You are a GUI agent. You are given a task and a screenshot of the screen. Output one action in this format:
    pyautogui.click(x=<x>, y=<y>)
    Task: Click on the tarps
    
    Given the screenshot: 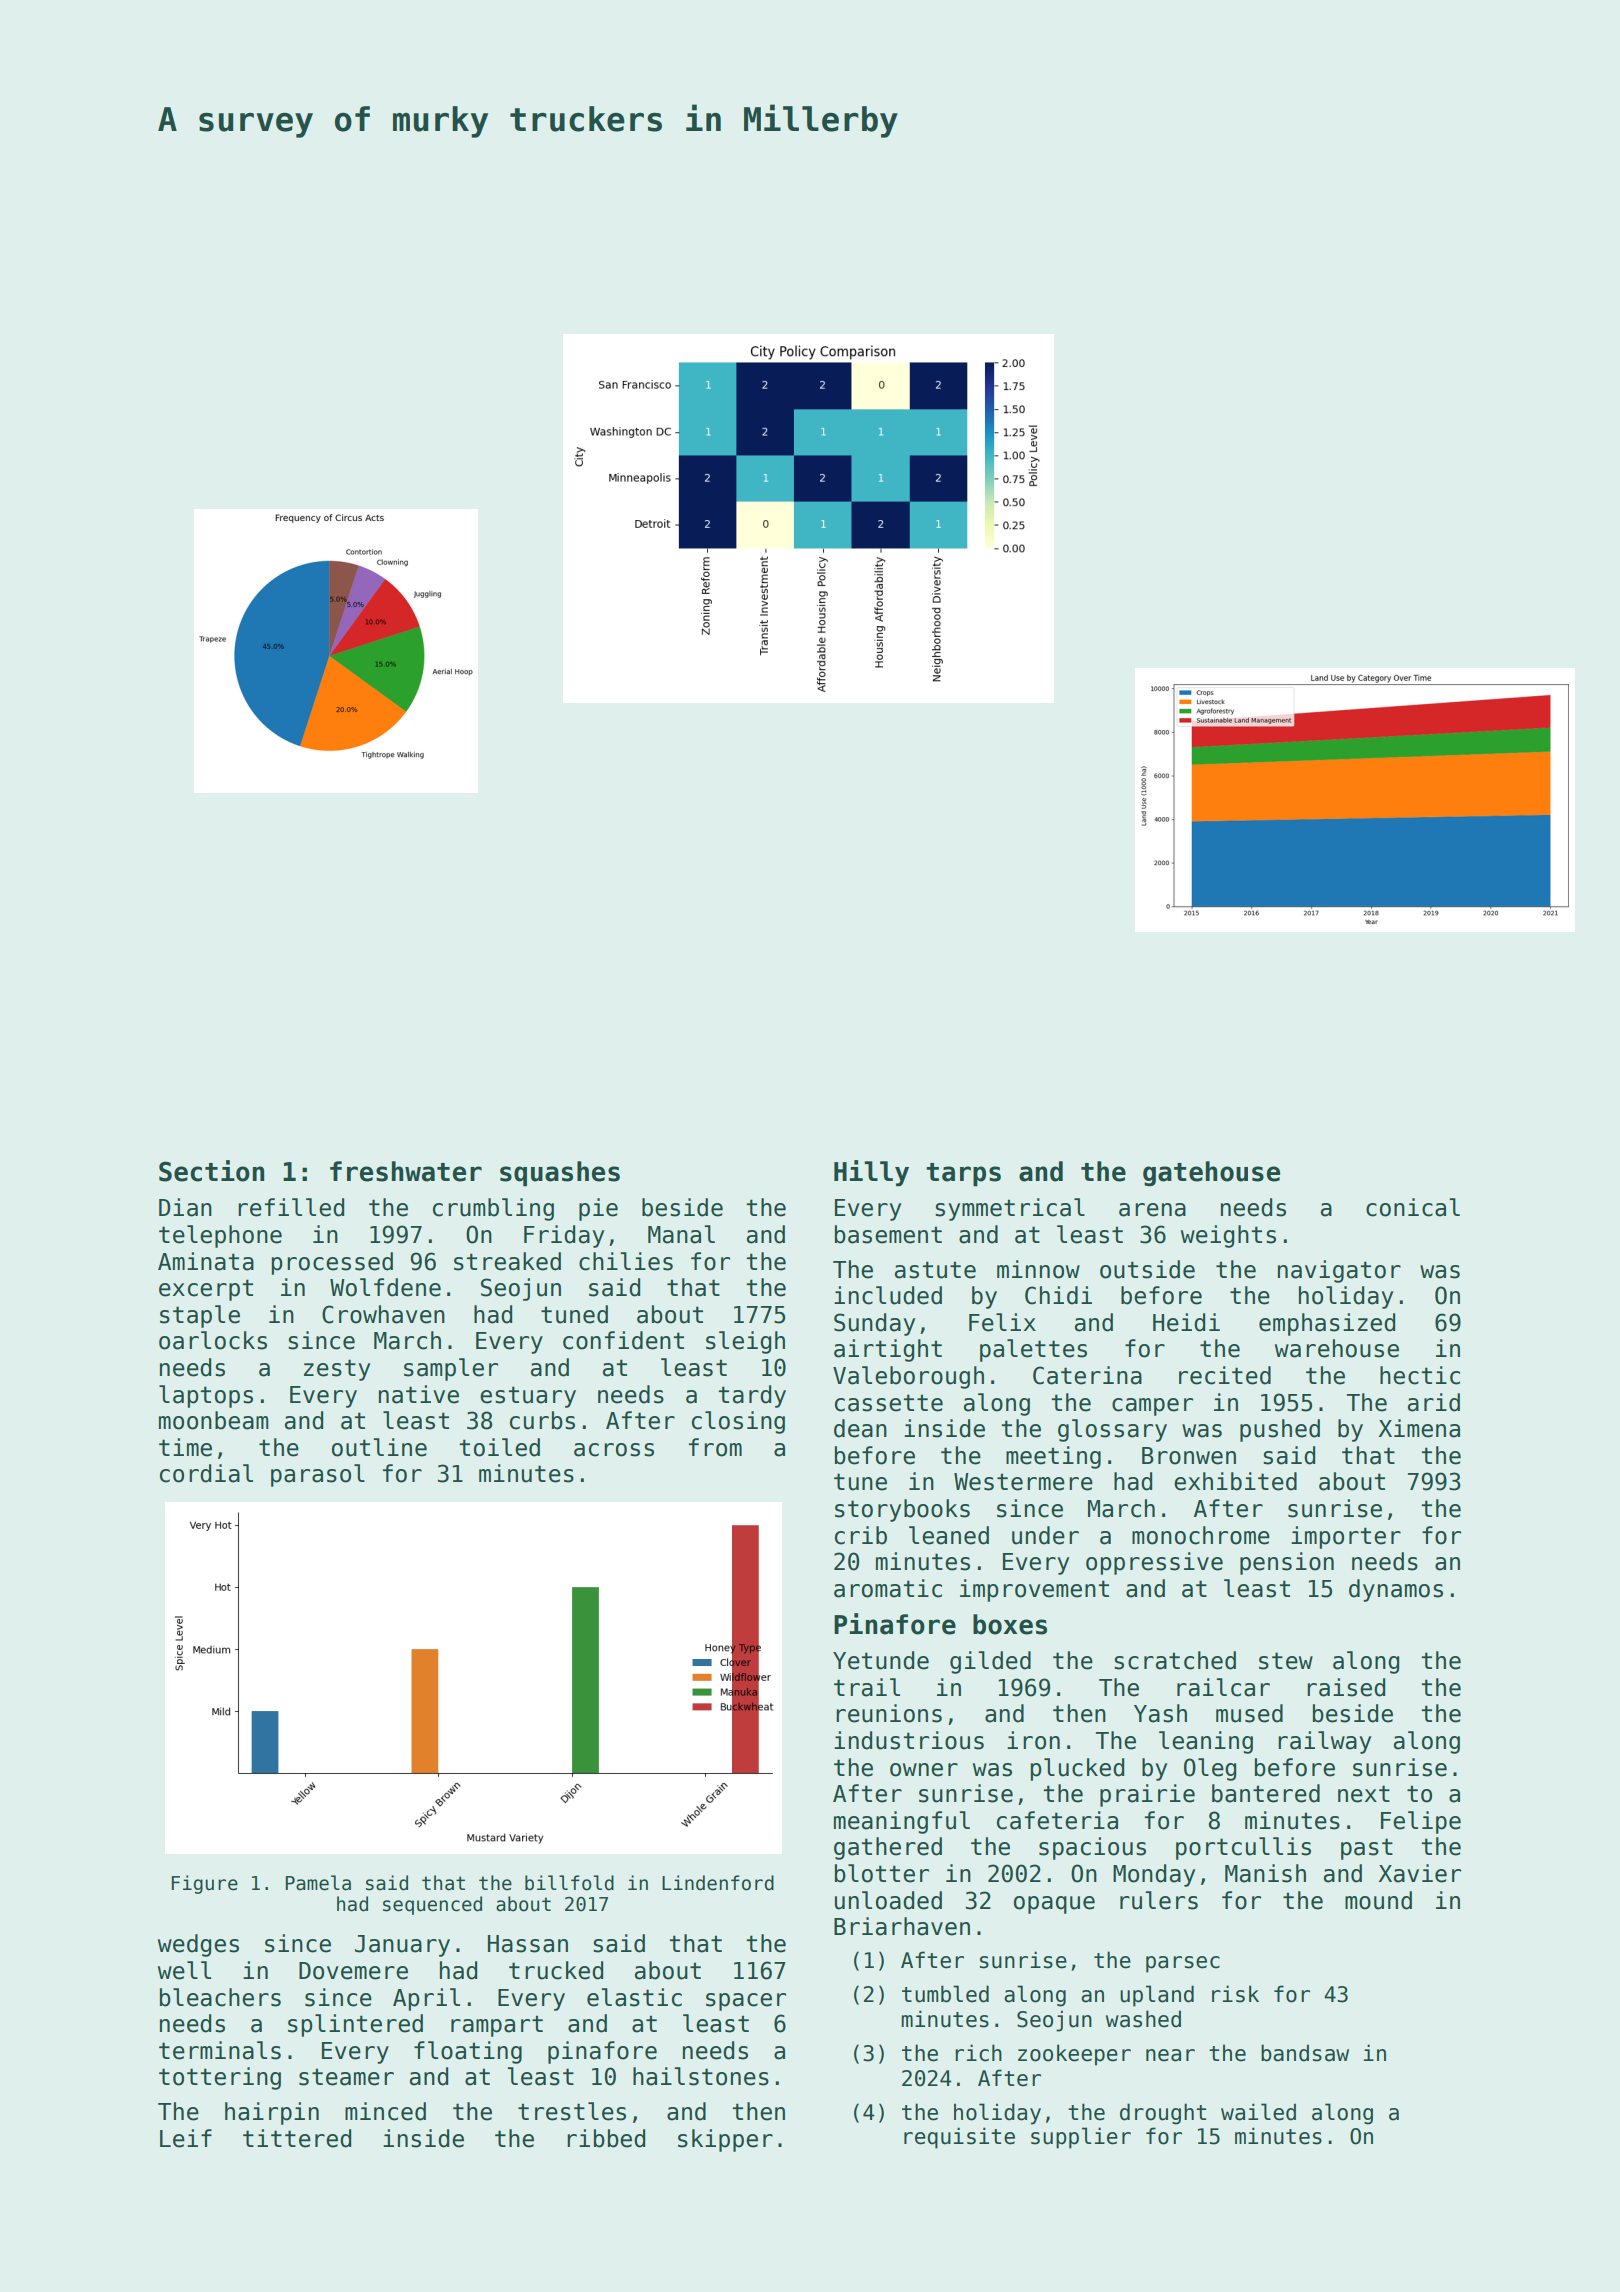 What is the action you would take?
    pyautogui.click(x=963, y=1175)
